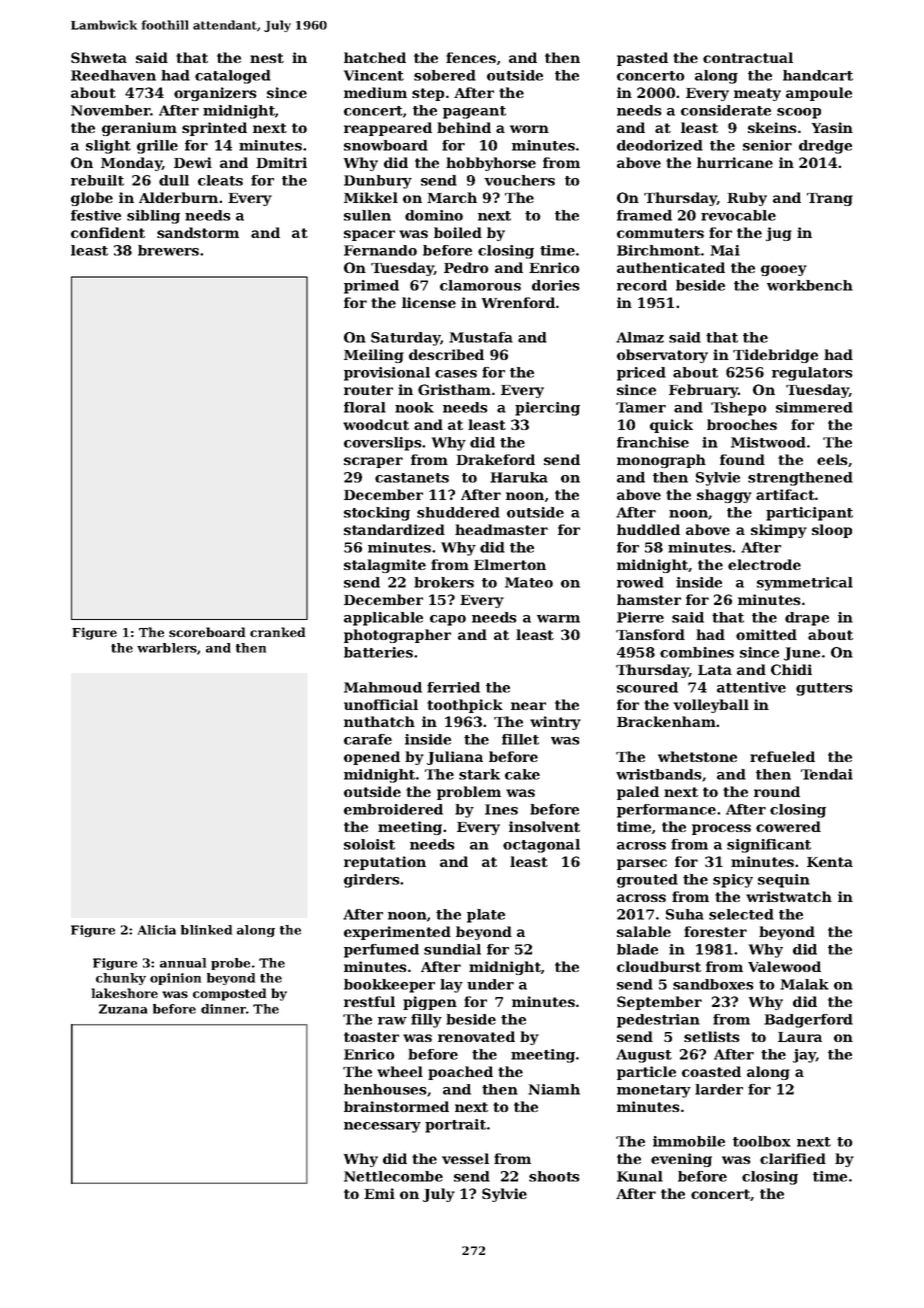 This screenshot has height=1308, width=924. What do you see at coordinates (528, 706) in the screenshot?
I see `near` at bounding box center [528, 706].
